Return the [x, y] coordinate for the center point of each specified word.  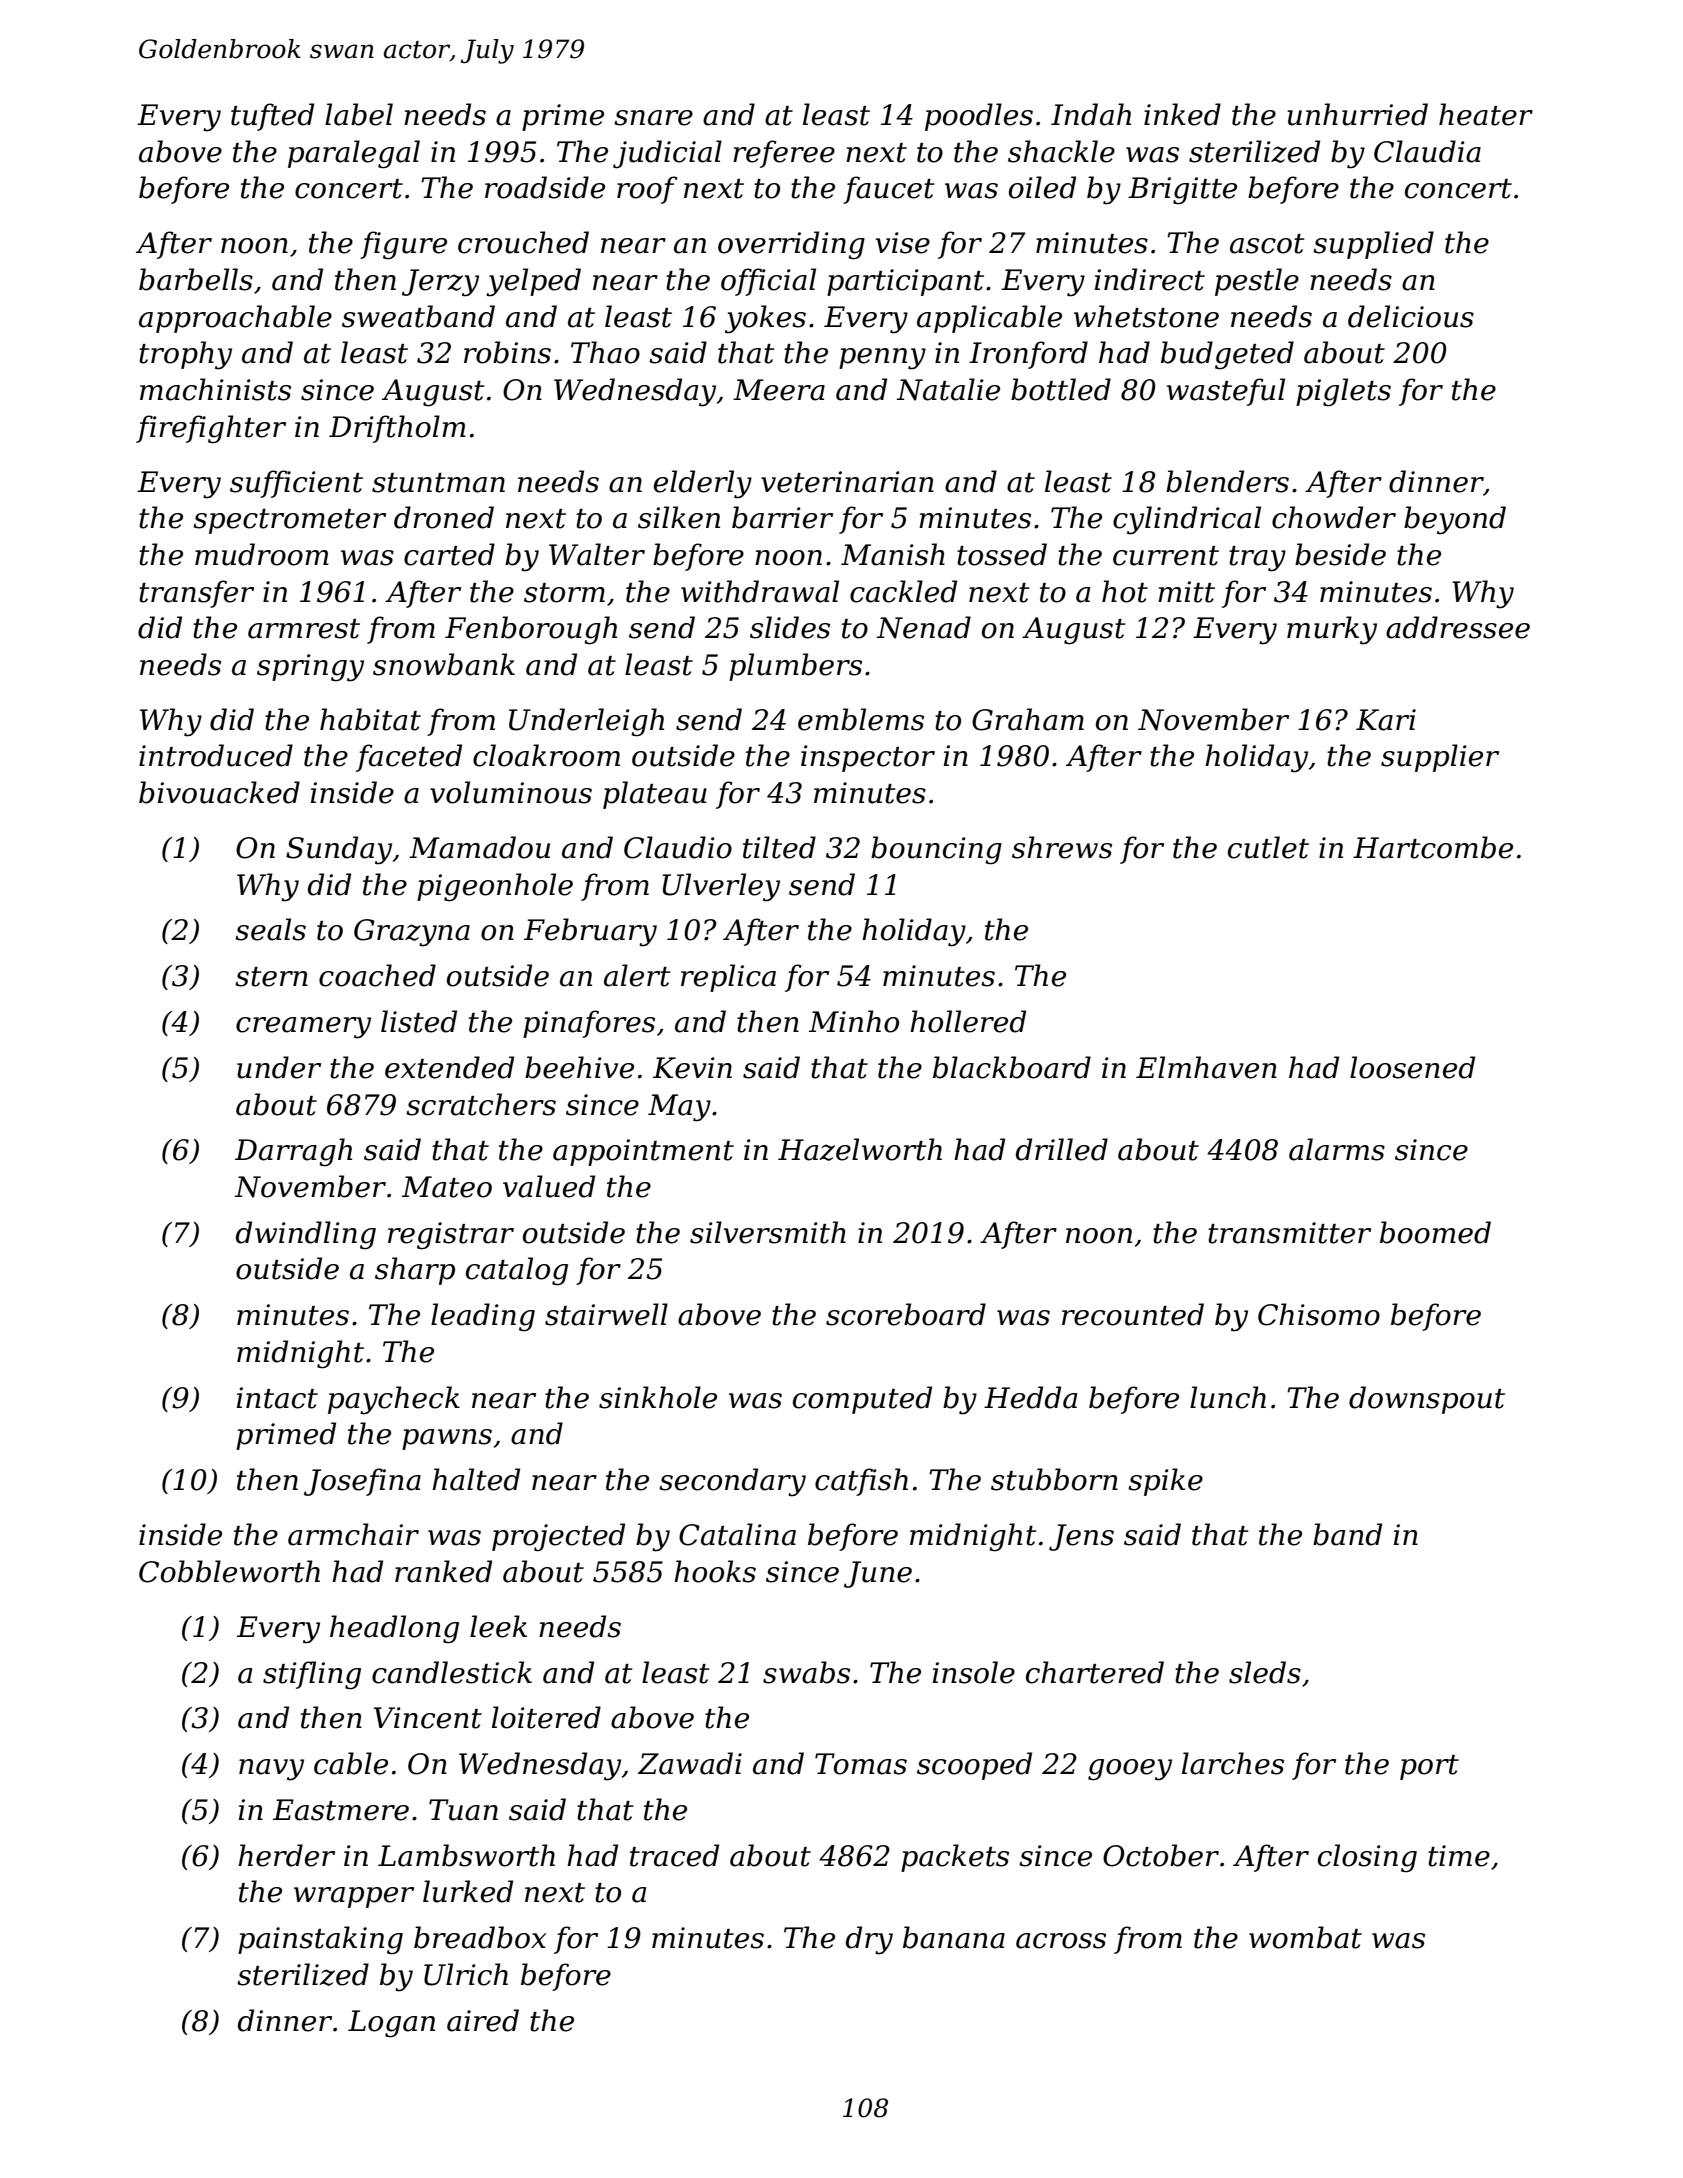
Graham [1028, 719]
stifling [312, 1675]
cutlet [1268, 847]
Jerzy [440, 283]
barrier [782, 517]
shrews [1062, 847]
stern [271, 977]
